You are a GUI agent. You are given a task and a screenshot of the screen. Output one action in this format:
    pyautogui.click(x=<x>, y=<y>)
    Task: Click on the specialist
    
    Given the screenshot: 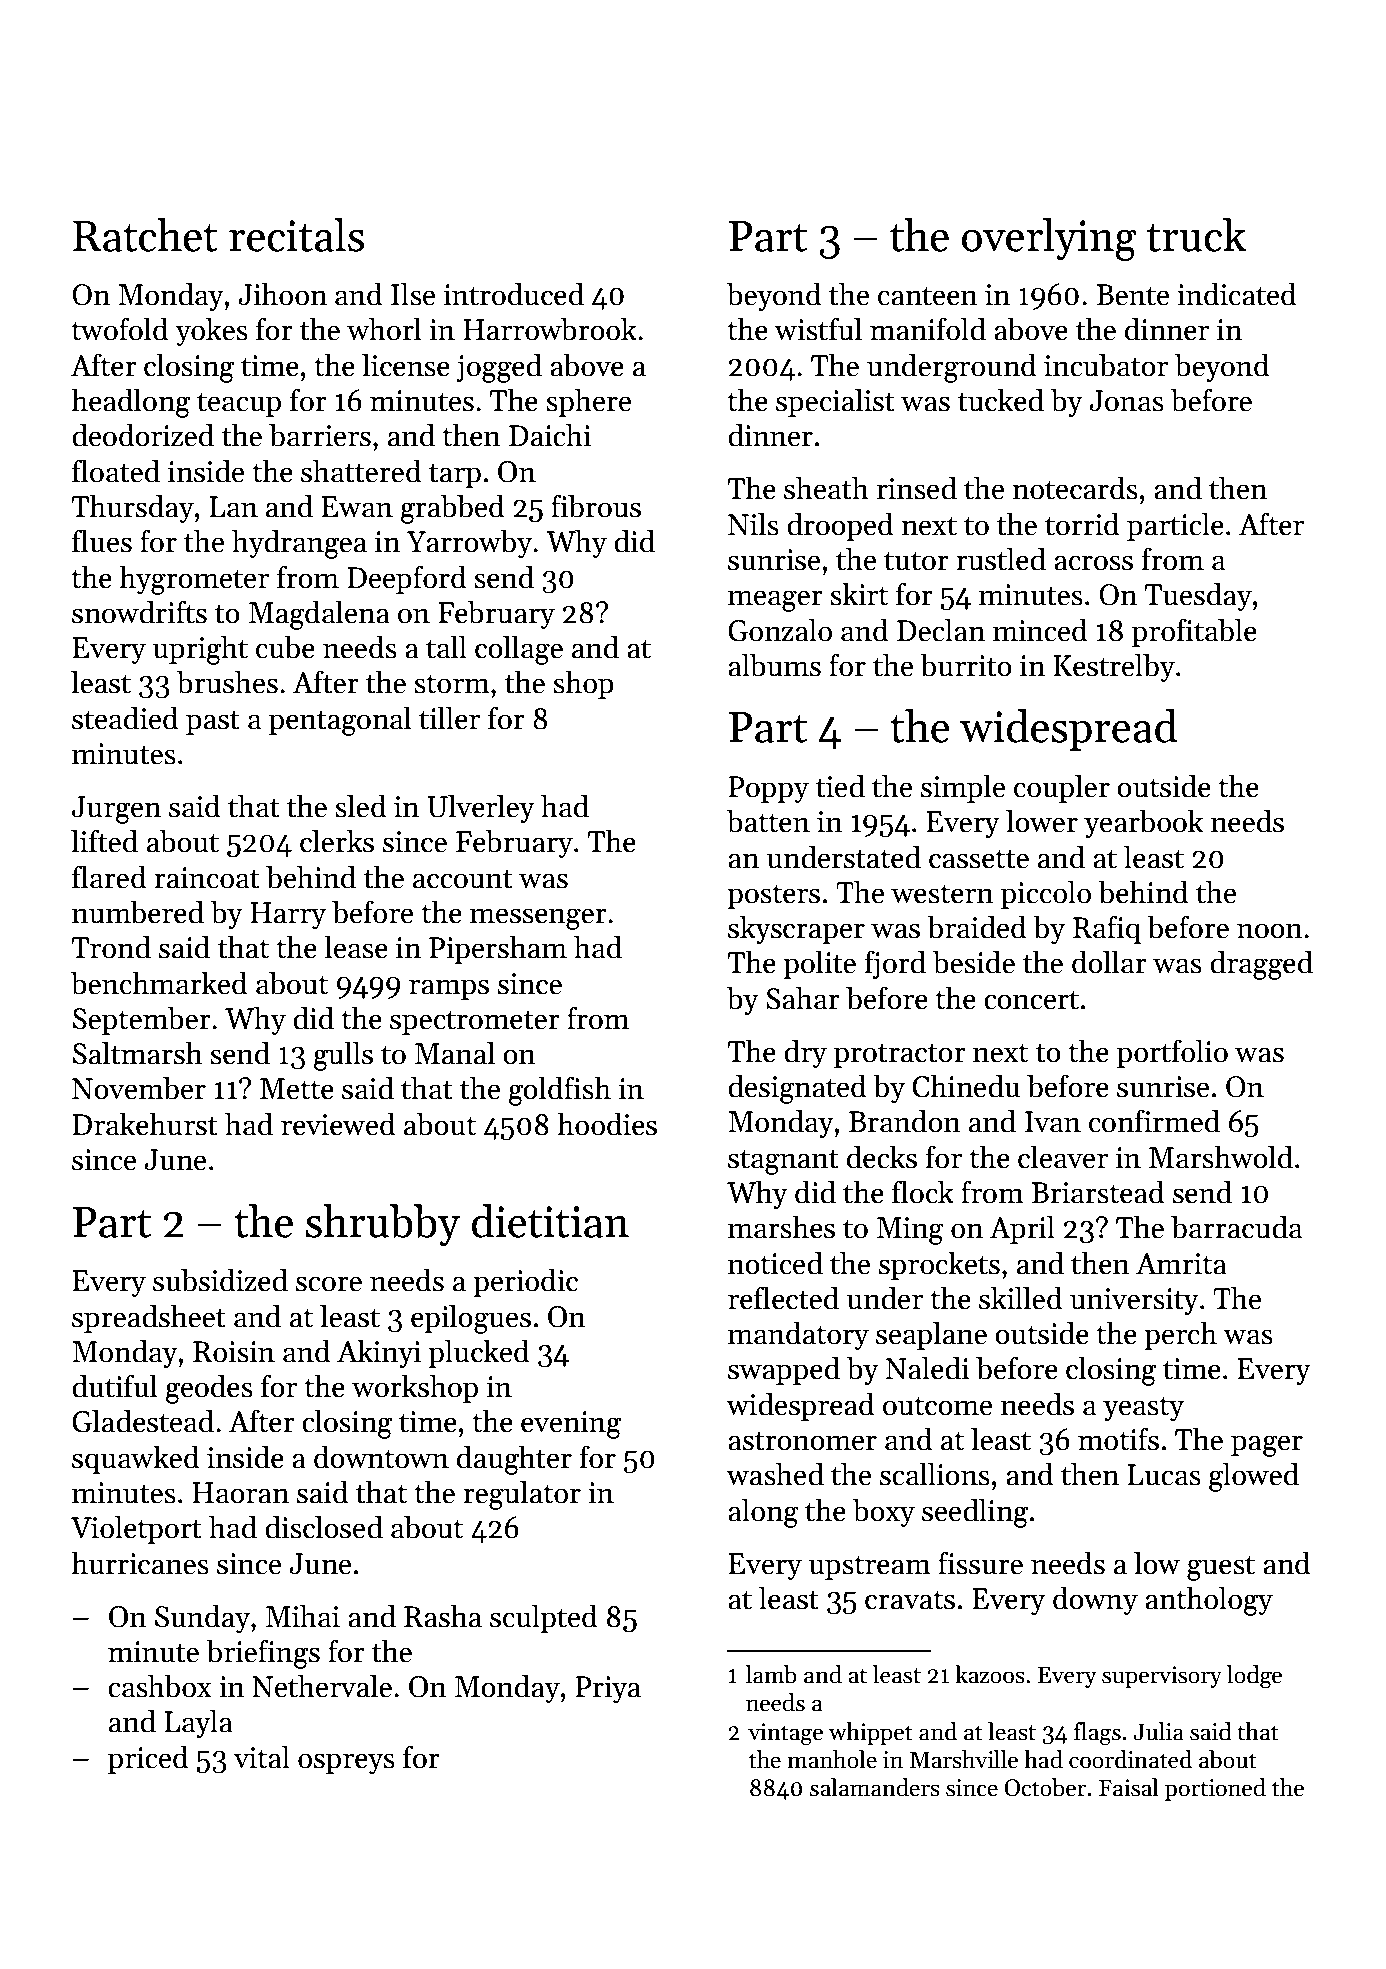 What is the action you would take?
    pyautogui.click(x=835, y=402)
